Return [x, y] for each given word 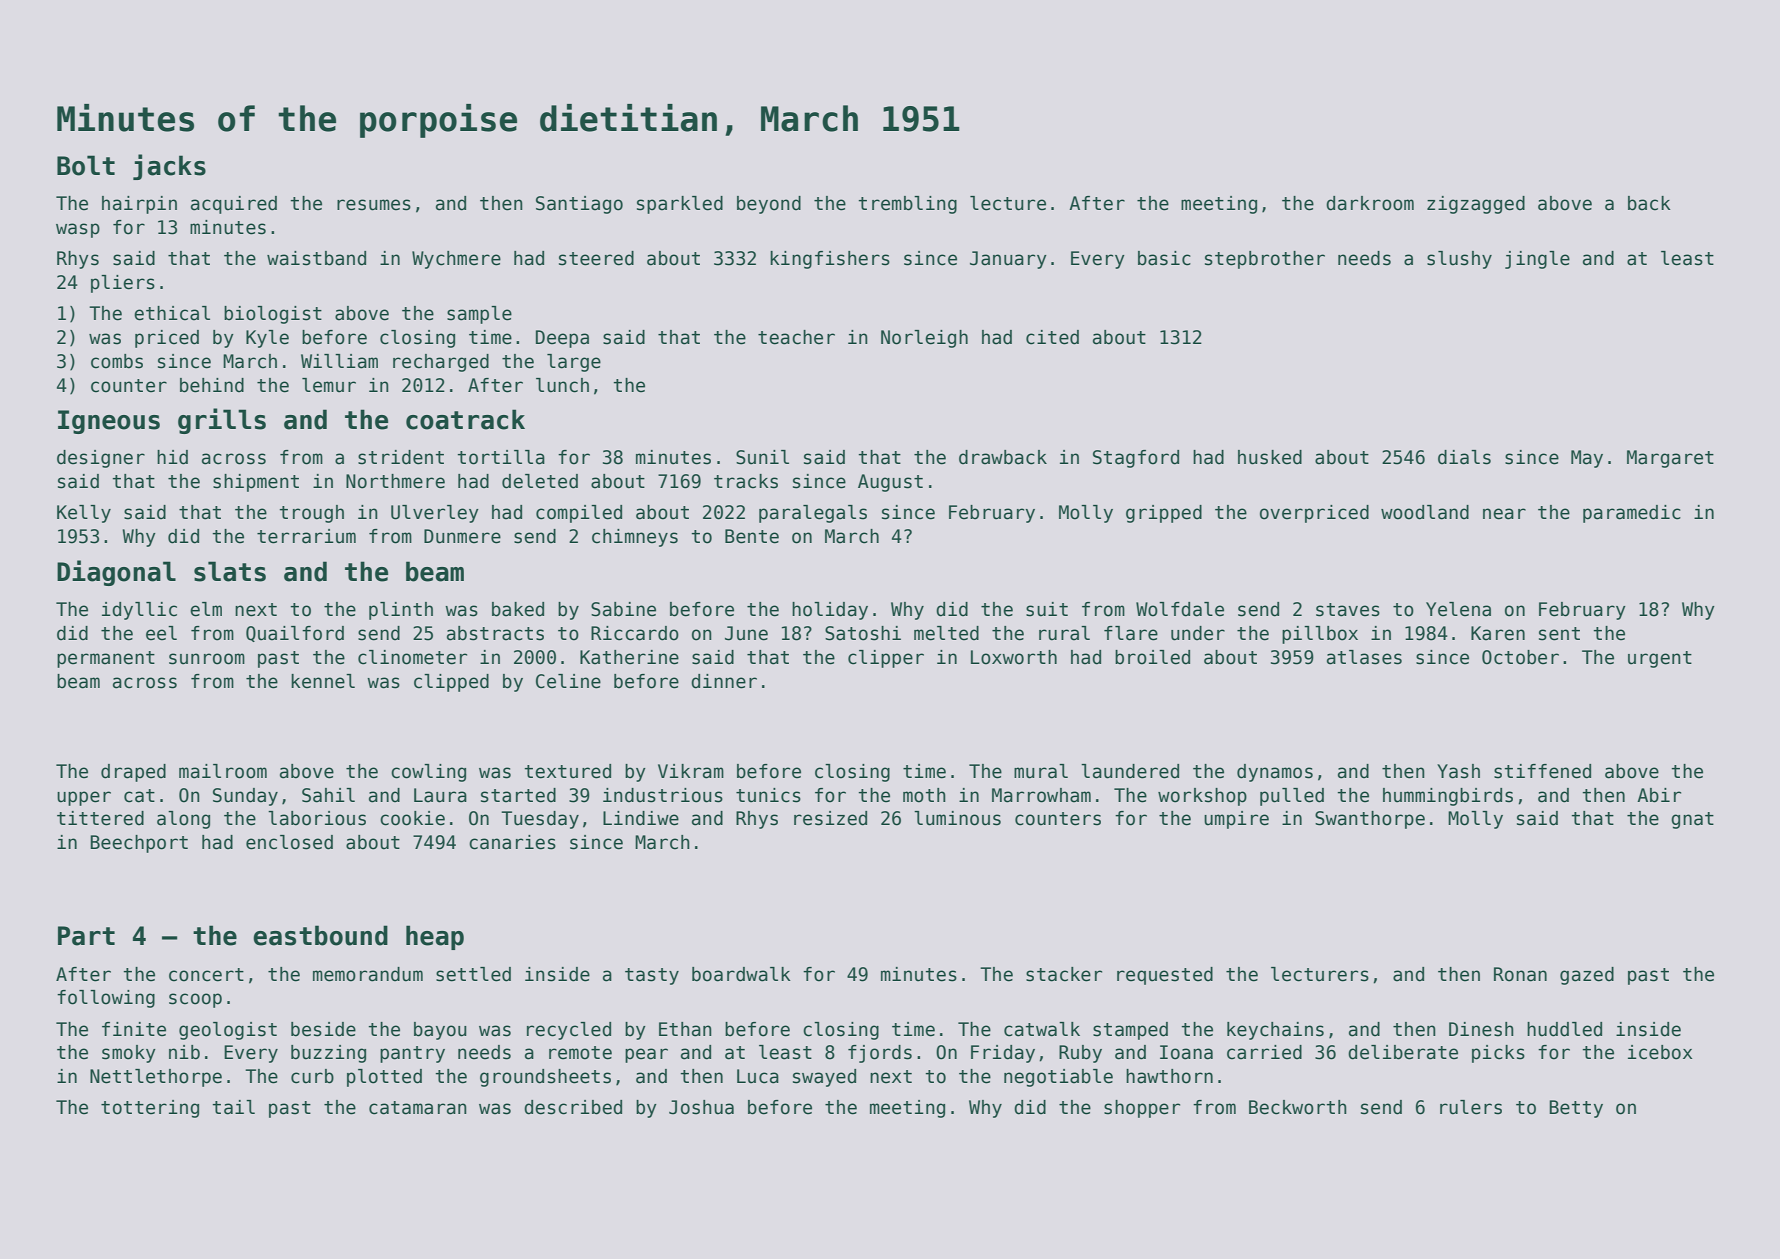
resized [830, 818]
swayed [824, 1078]
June [746, 633]
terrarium [306, 536]
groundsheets [545, 1078]
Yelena [1458, 609]
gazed [1587, 976]
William [339, 361]
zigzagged [1476, 205]
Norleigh [924, 339]
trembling [907, 205]
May [1587, 459]
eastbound [320, 935]
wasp [78, 230]
